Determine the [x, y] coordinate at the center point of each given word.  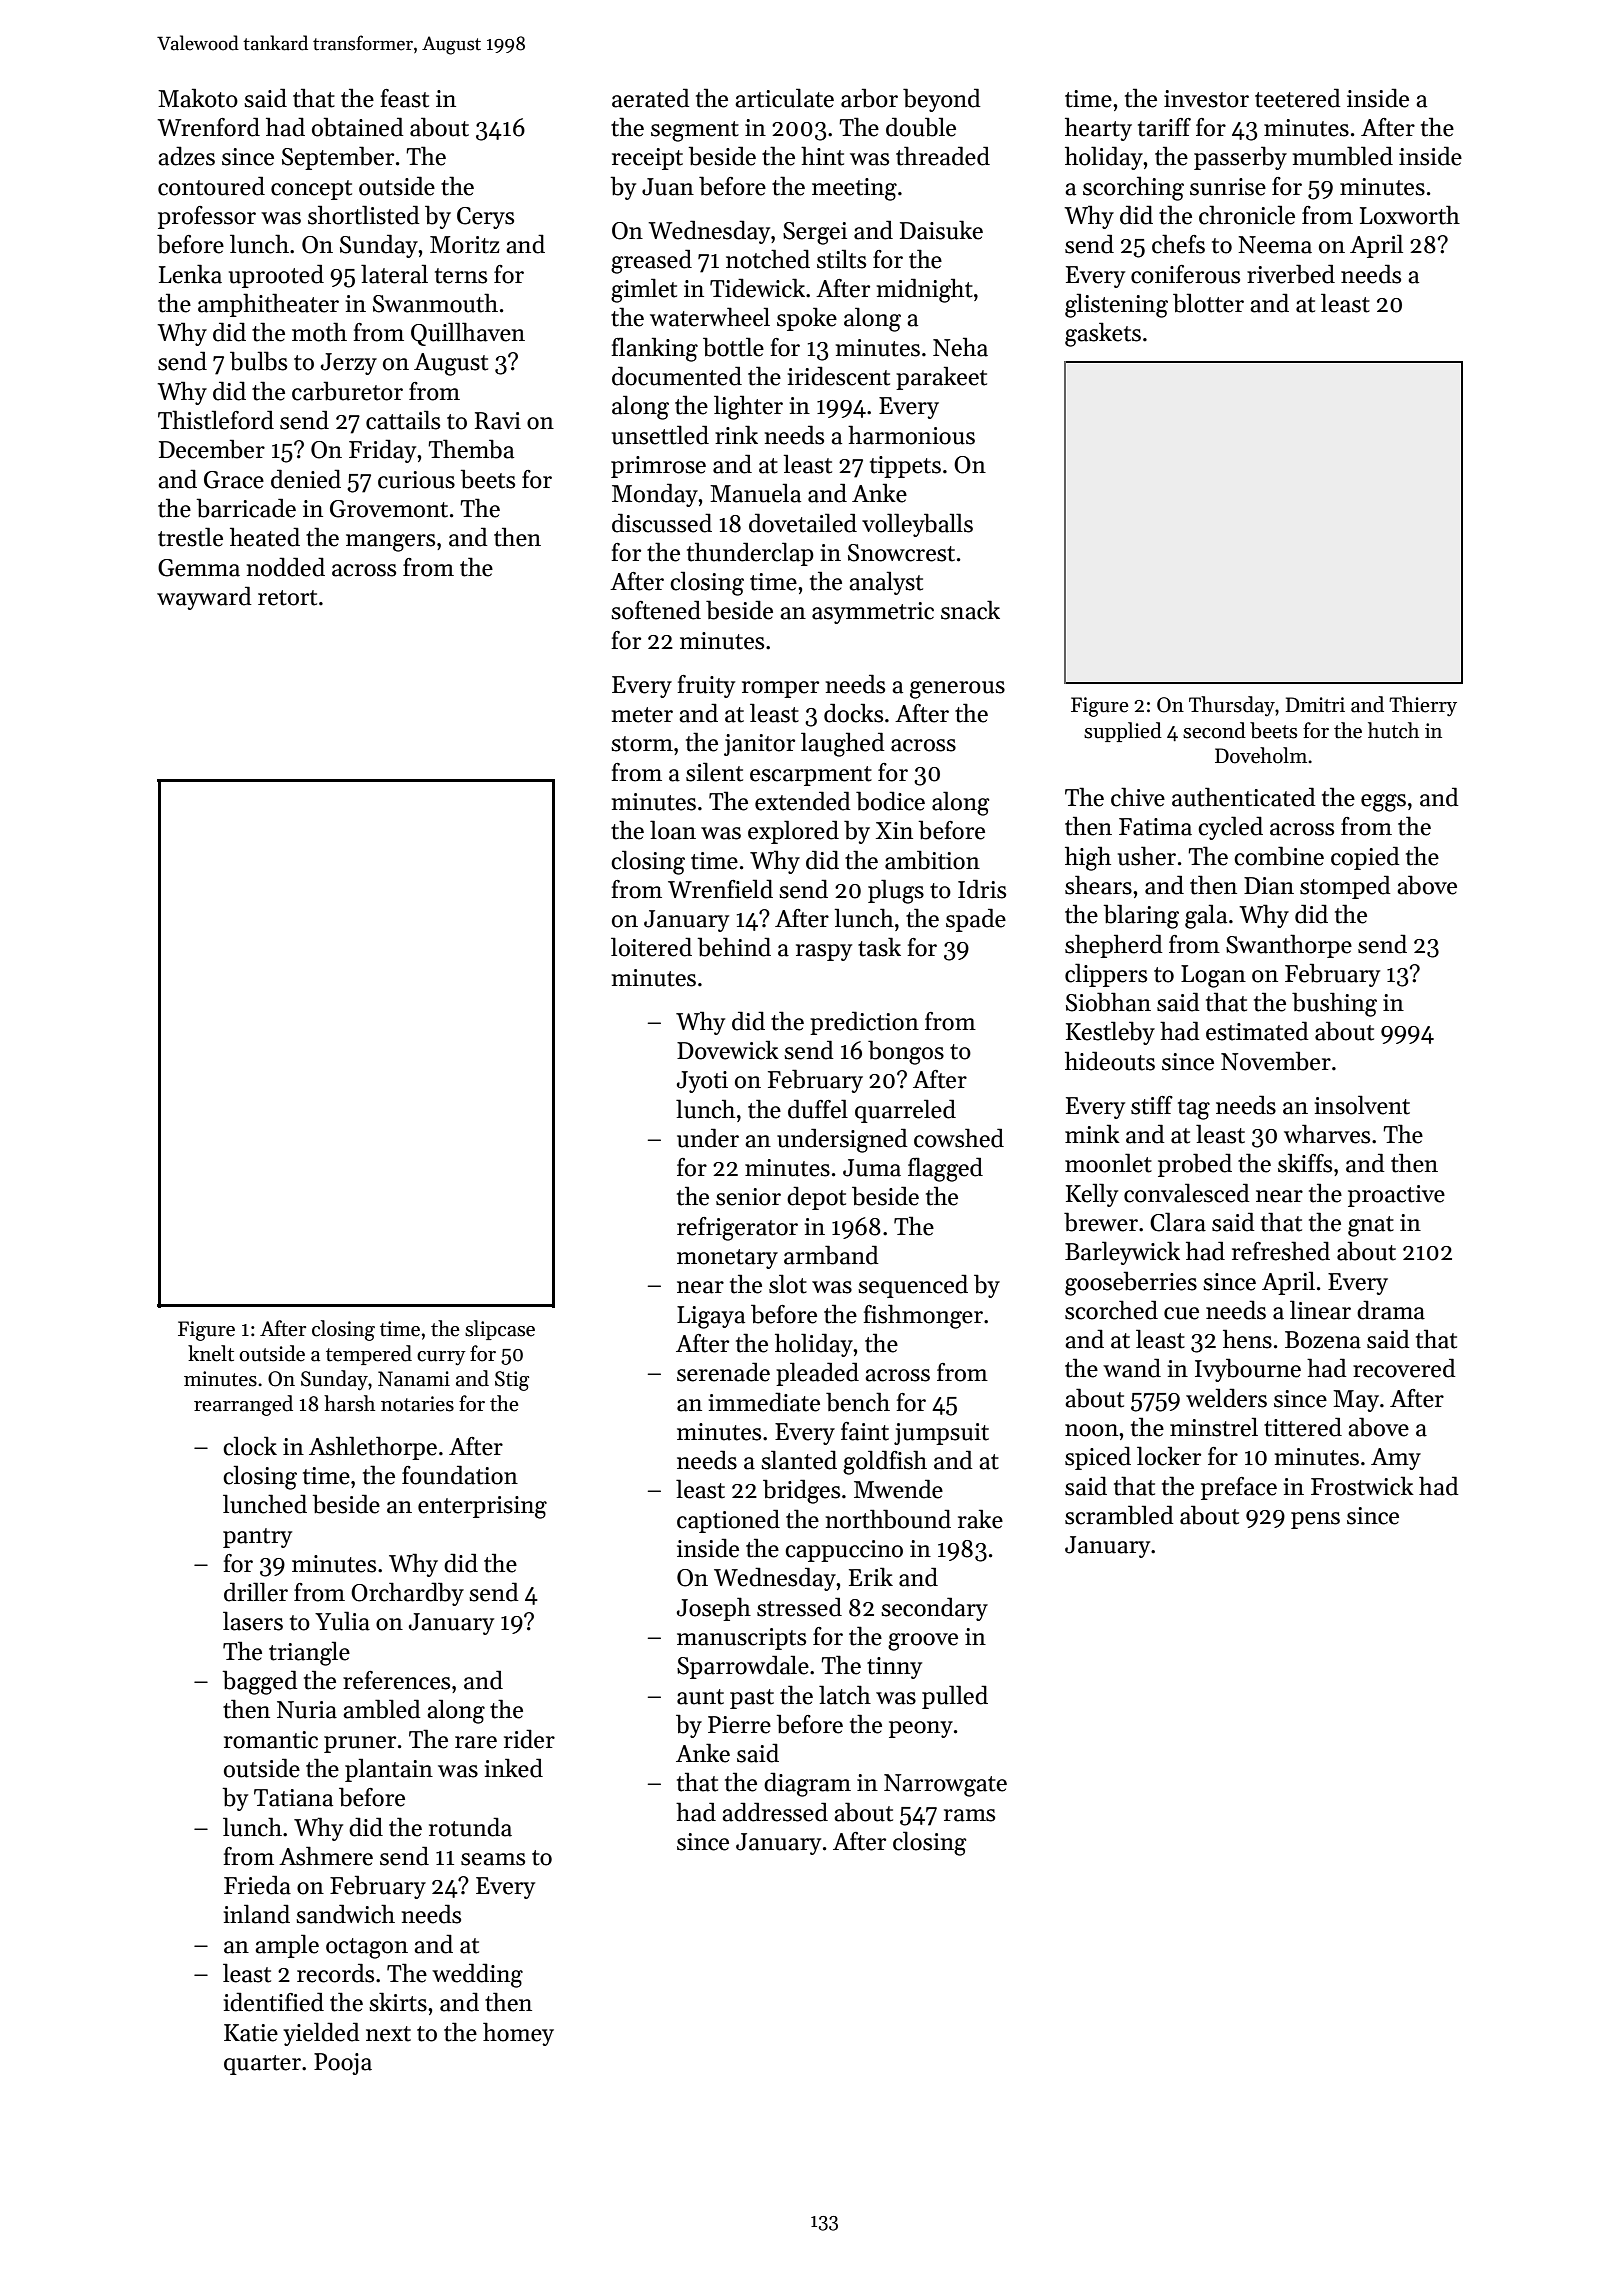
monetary [727, 1259]
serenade [723, 1372]
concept [311, 190]
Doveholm [1261, 755]
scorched [1111, 1310]
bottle [733, 347]
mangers [390, 543]
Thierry [1423, 706]
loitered [651, 947]
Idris [982, 889]
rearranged [243, 1405]
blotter [1208, 303]
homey [518, 2034]
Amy [1396, 1459]
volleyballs [917, 525]
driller [256, 1592]
